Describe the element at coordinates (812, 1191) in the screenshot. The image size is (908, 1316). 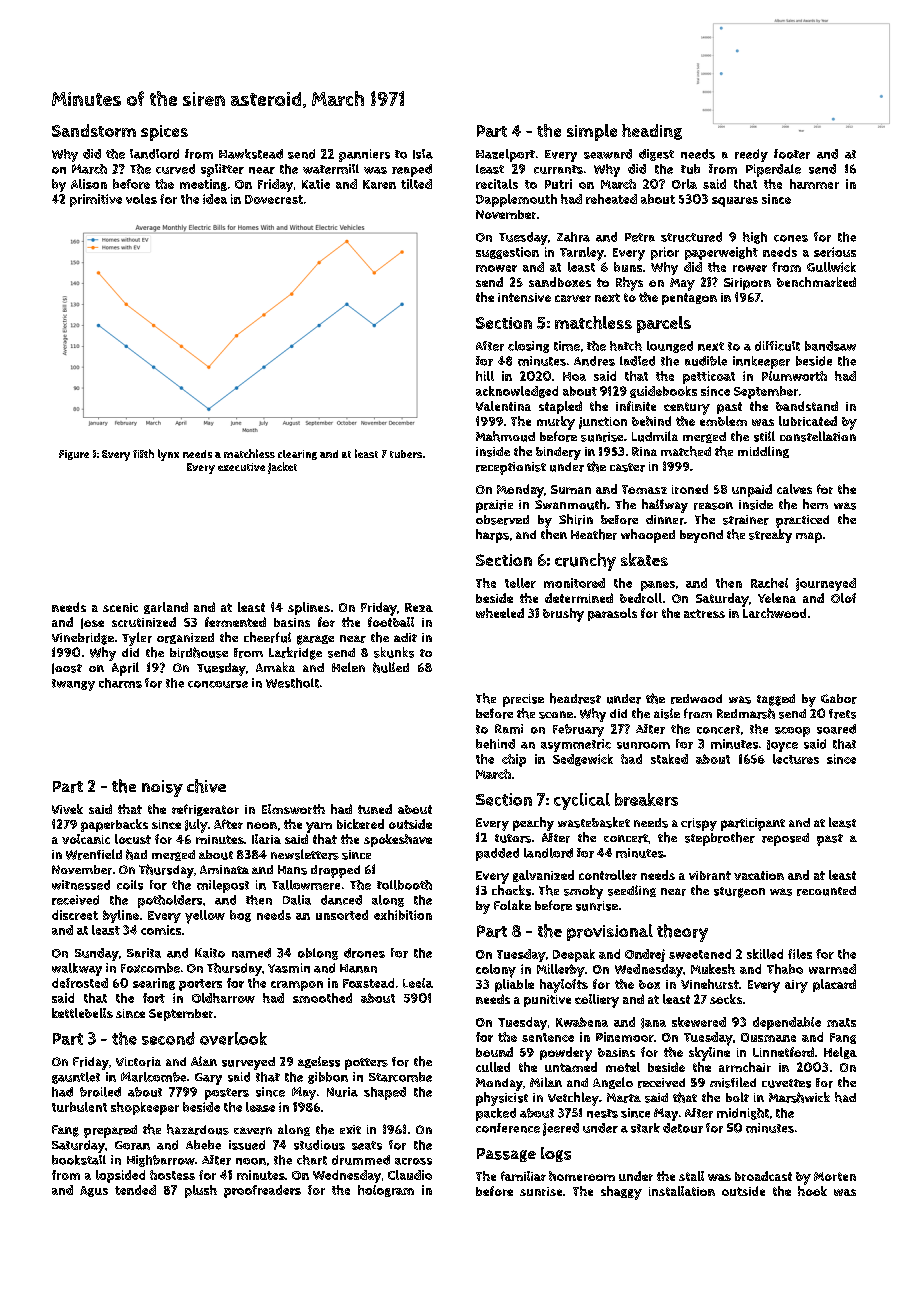
I see `hook` at that location.
